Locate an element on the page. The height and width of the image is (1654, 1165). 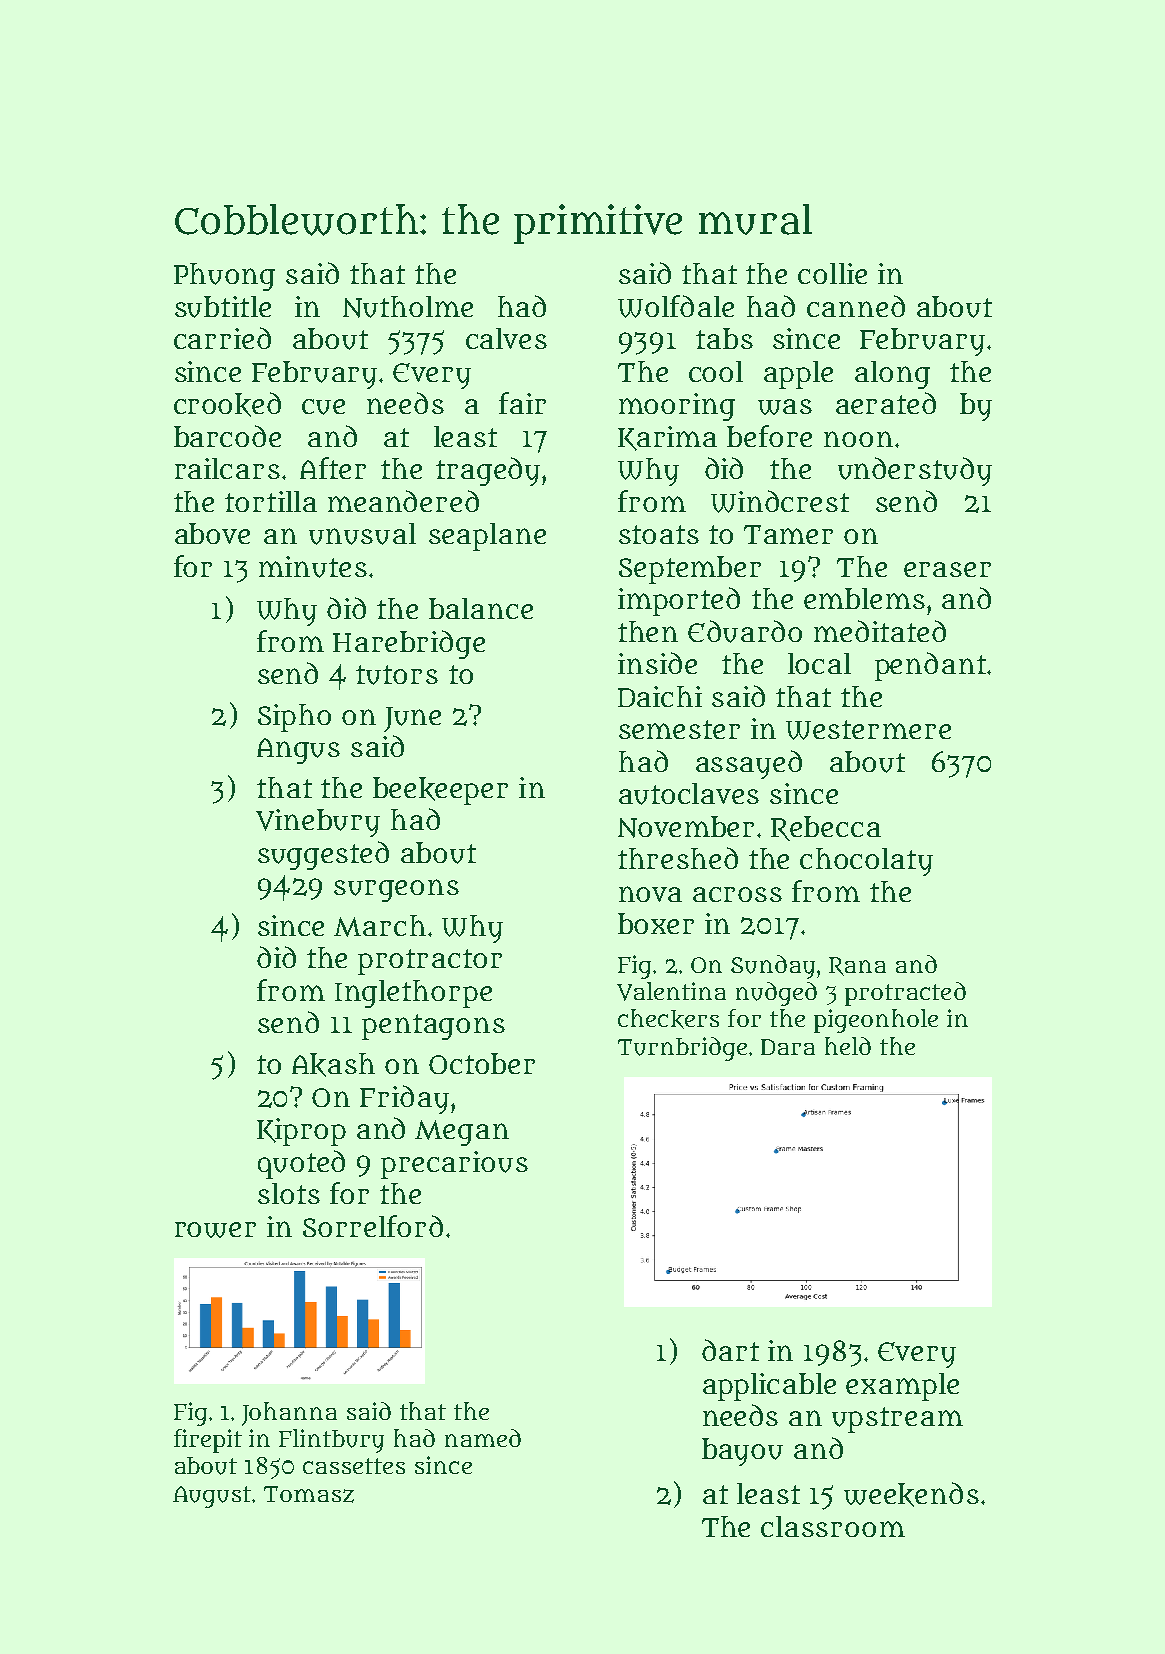
Sorrelford is located at coordinates (373, 1226).
